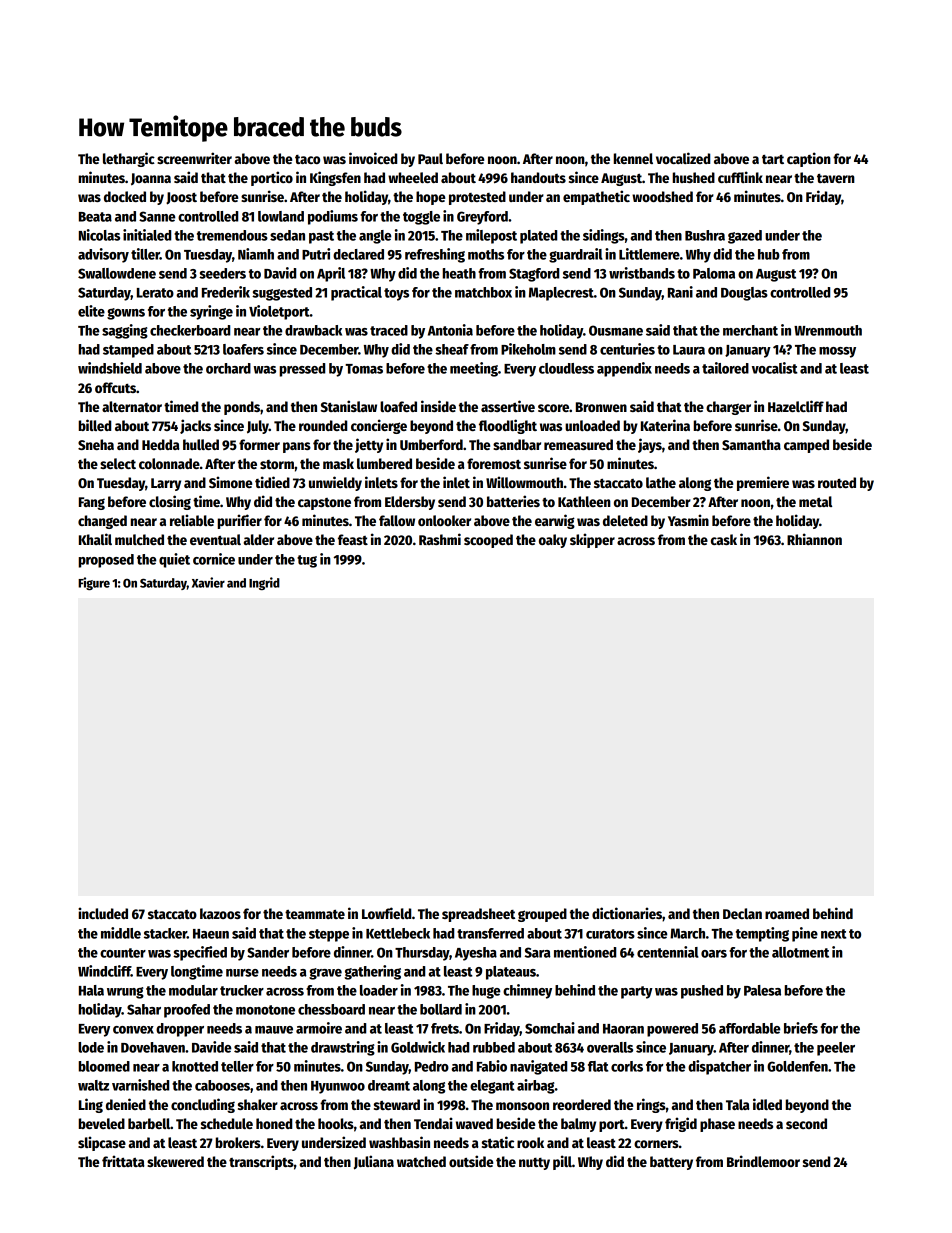  I want to click on vocalized, so click(683, 158).
